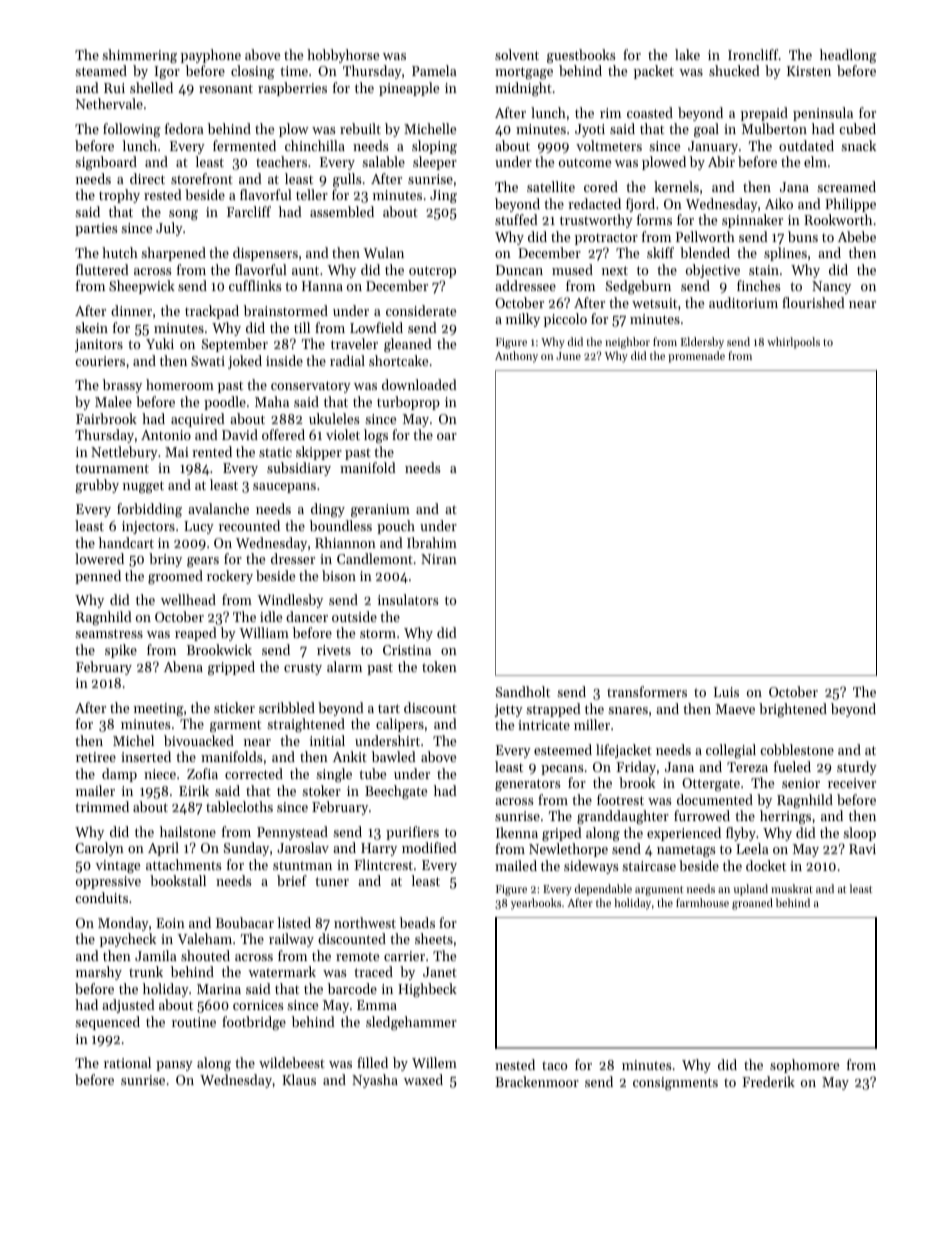 The width and height of the image is (952, 1233). What do you see at coordinates (696, 357) in the image?
I see `promenade` at bounding box center [696, 357].
